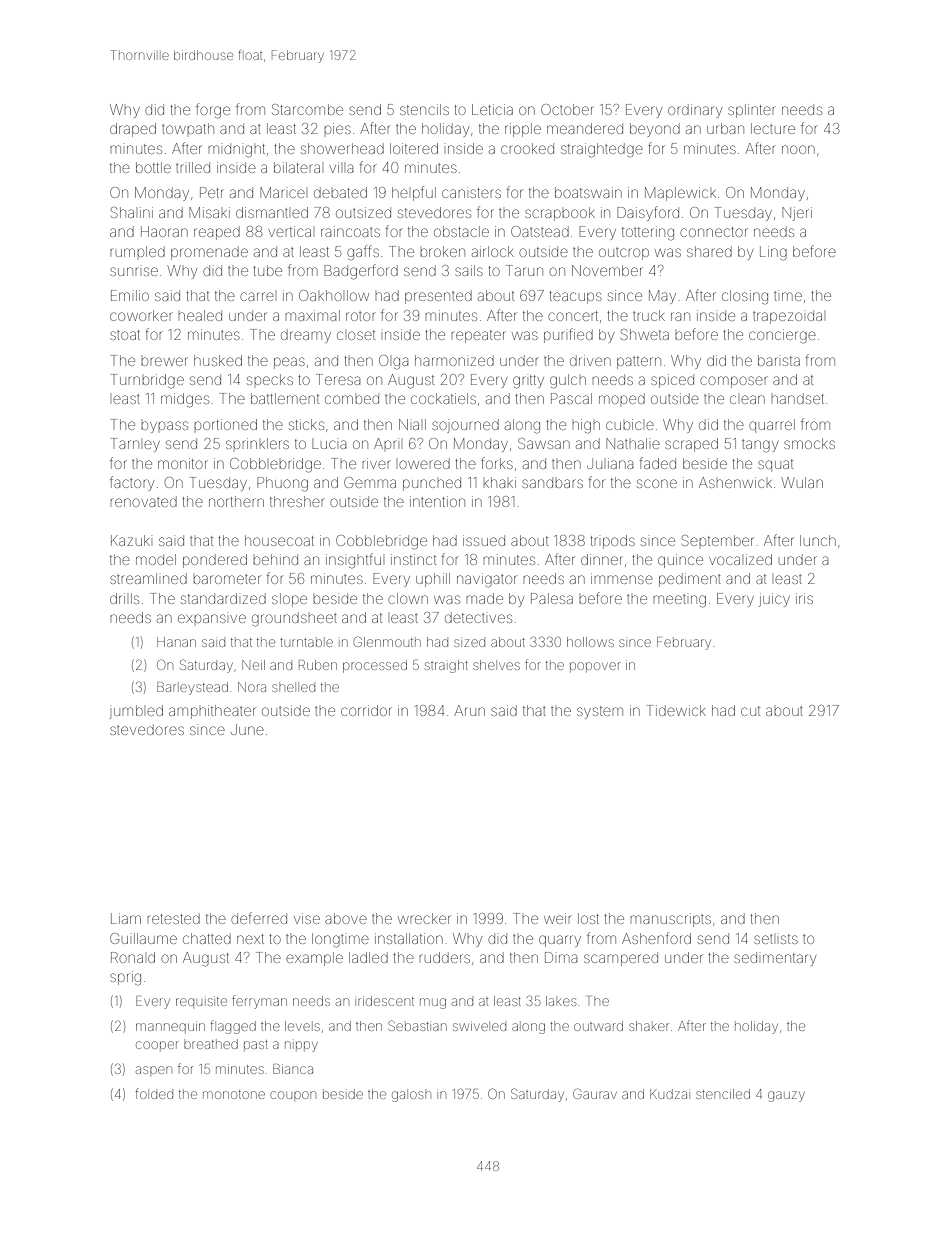 Image resolution: width=952 pixels, height=1233 pixels. I want to click on September, so click(718, 540).
